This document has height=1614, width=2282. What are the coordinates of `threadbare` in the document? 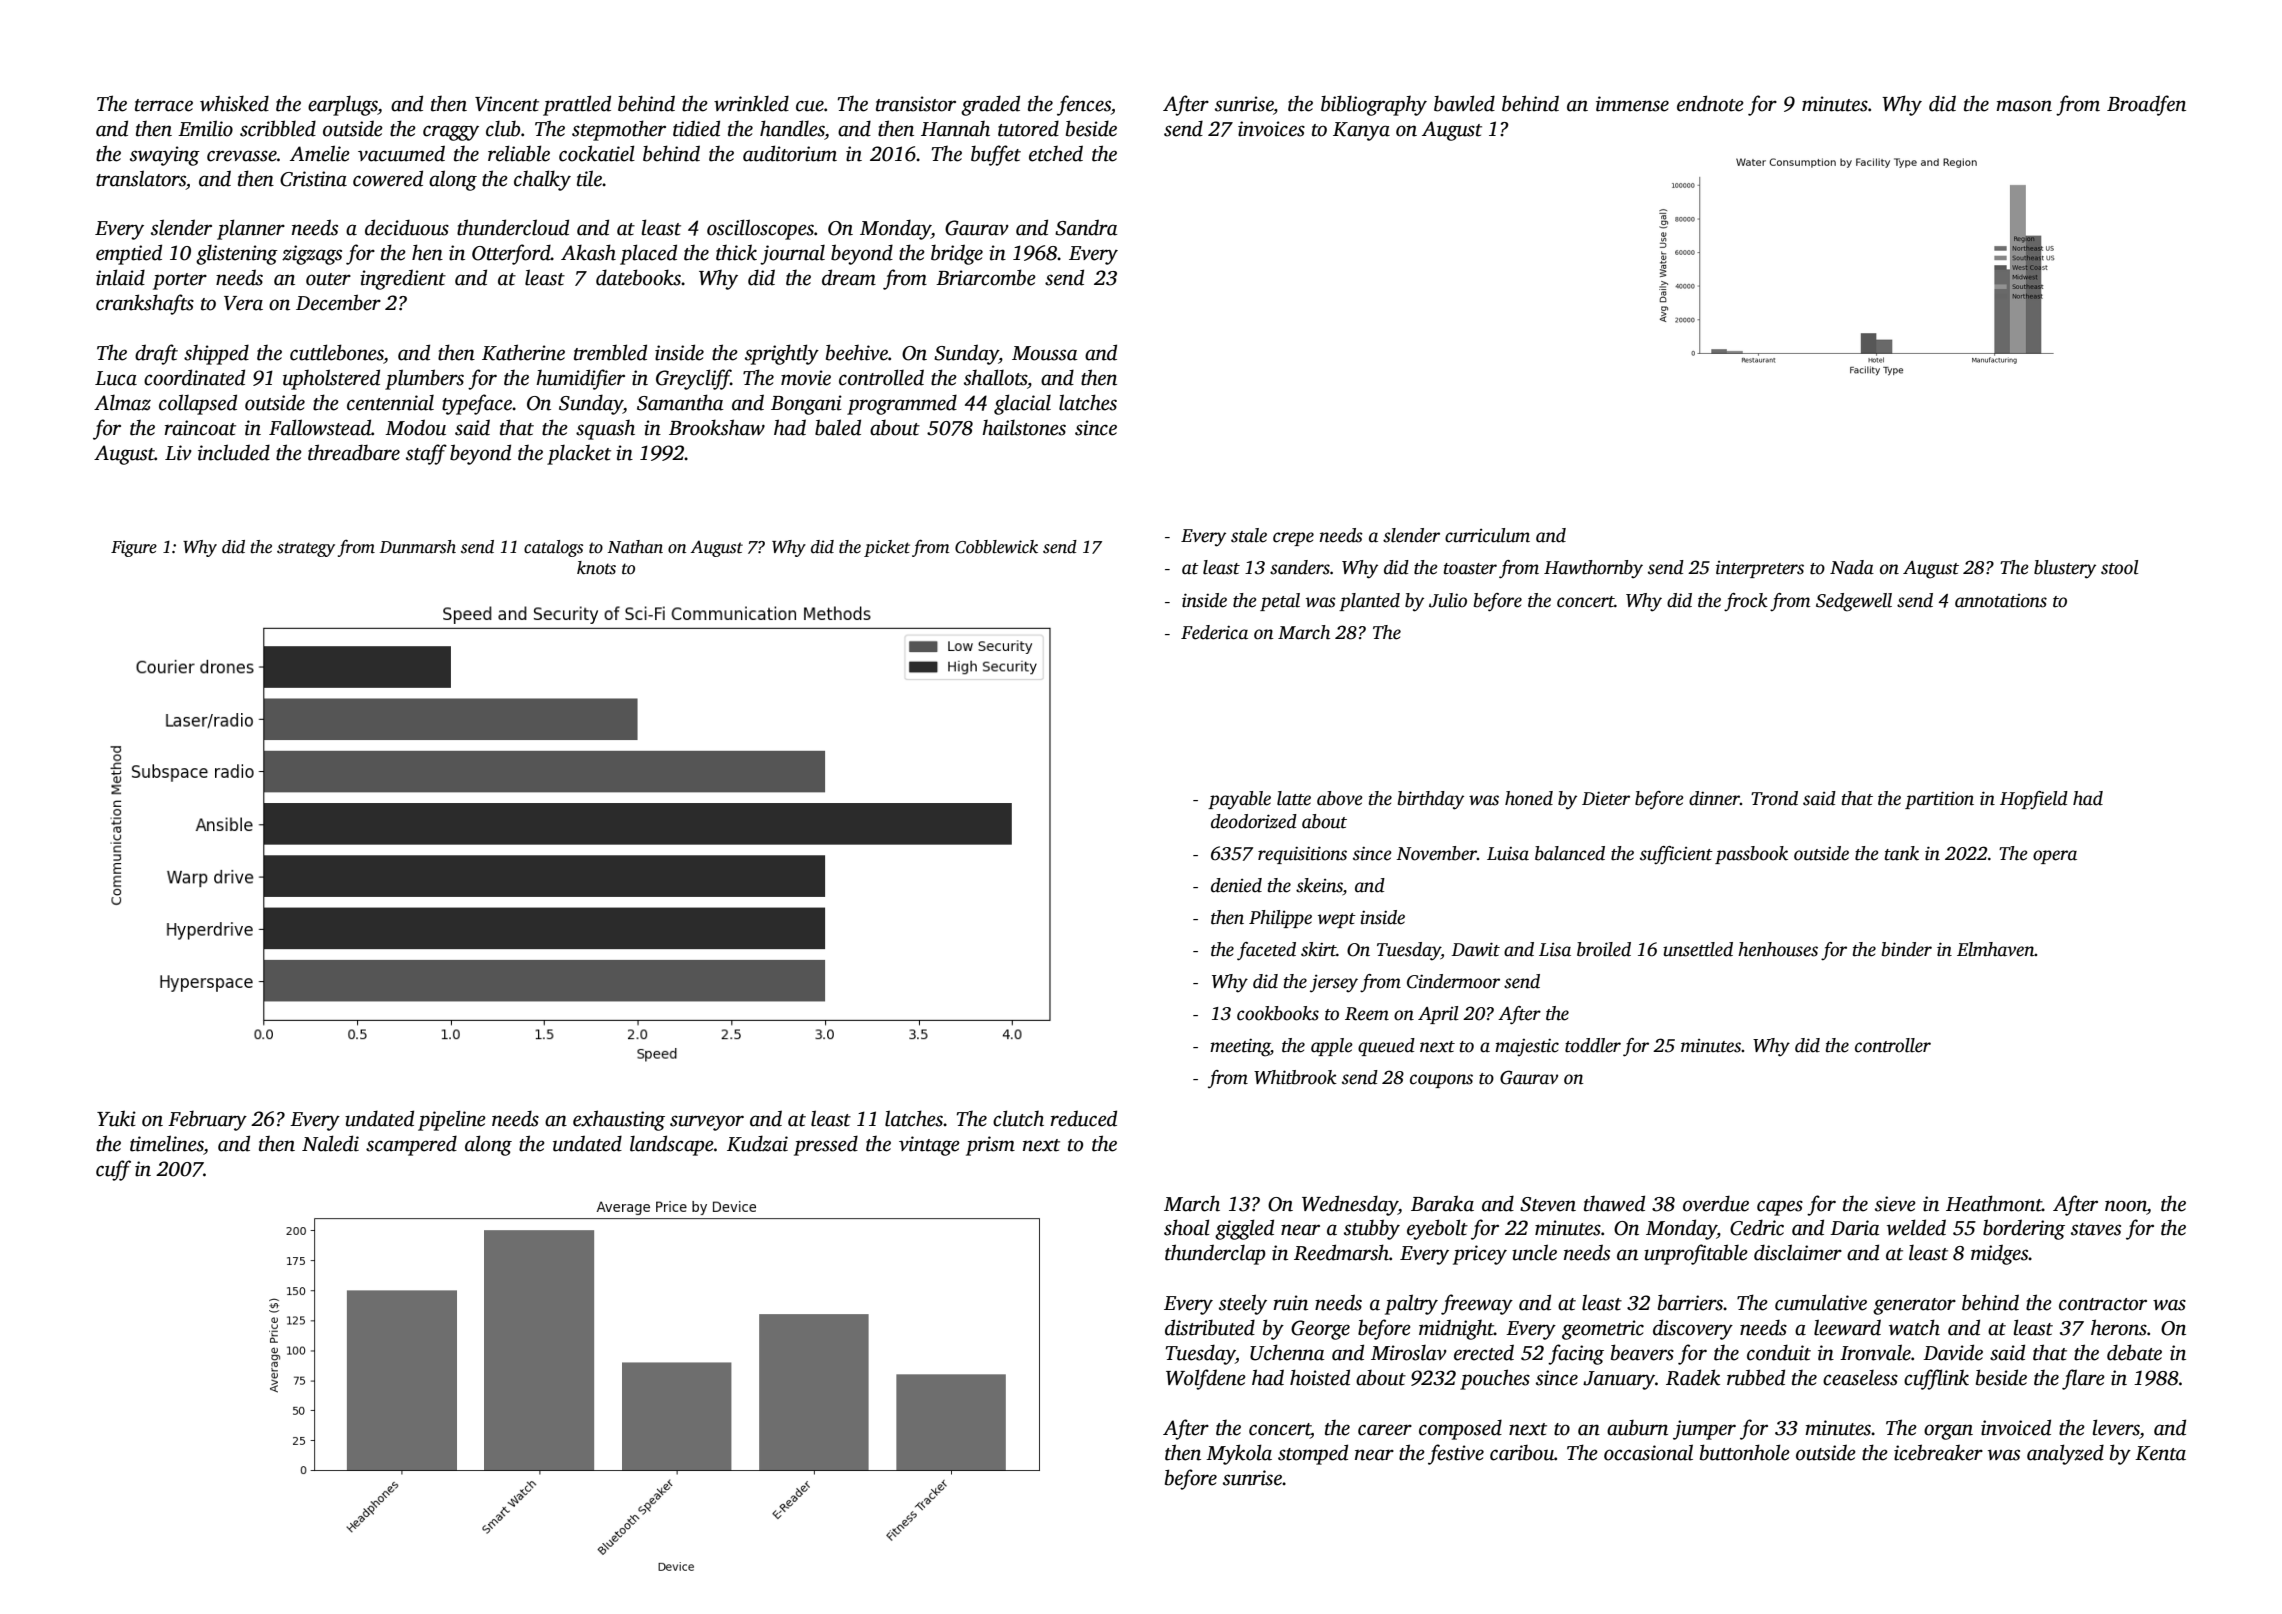 It's located at (354, 452).
